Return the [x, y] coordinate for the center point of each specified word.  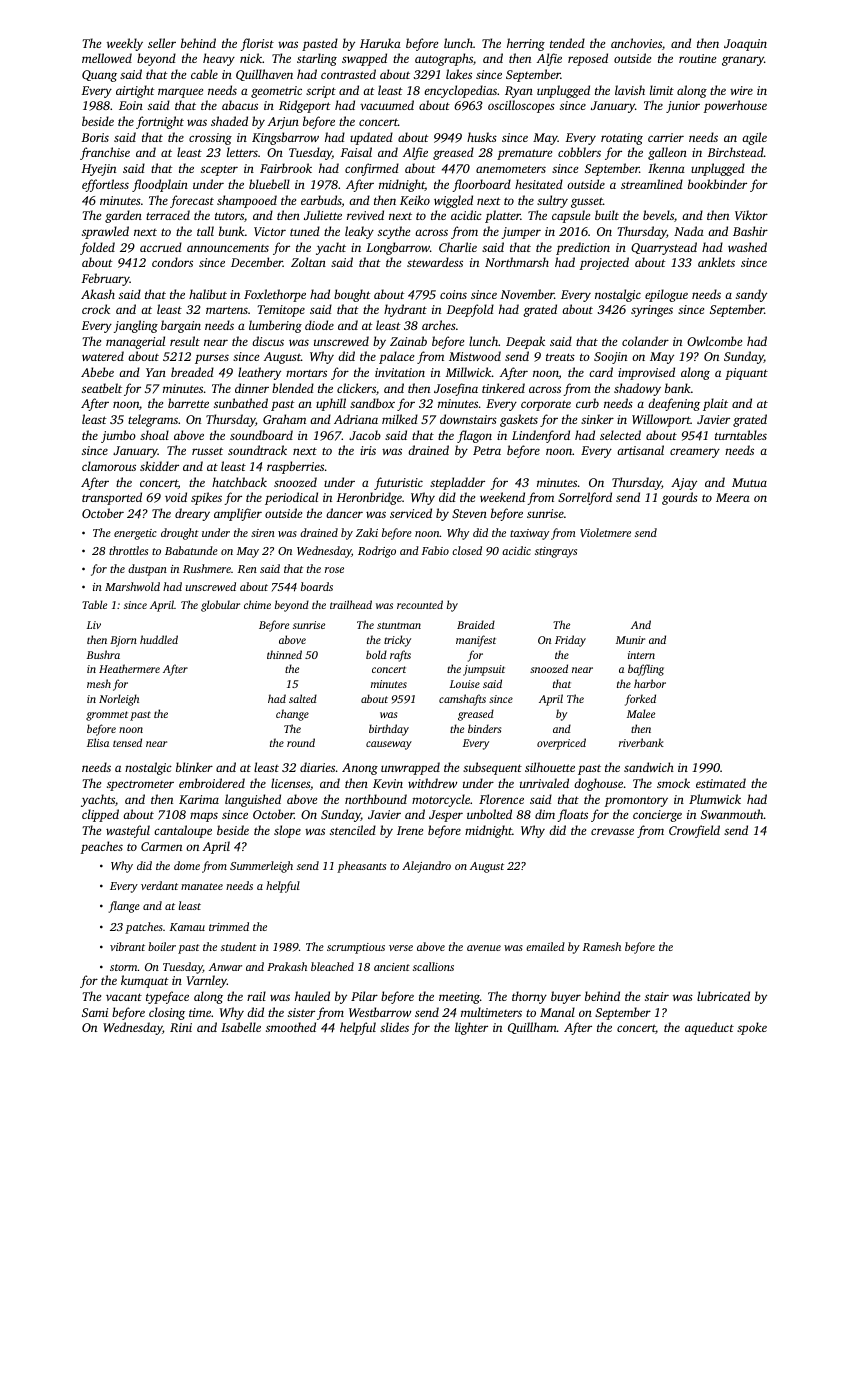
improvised [646, 373]
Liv [94, 625]
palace [396, 357]
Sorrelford [585, 498]
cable [204, 74]
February [105, 279]
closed [467, 550]
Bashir [750, 231]
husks [482, 137]
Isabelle [241, 1027]
